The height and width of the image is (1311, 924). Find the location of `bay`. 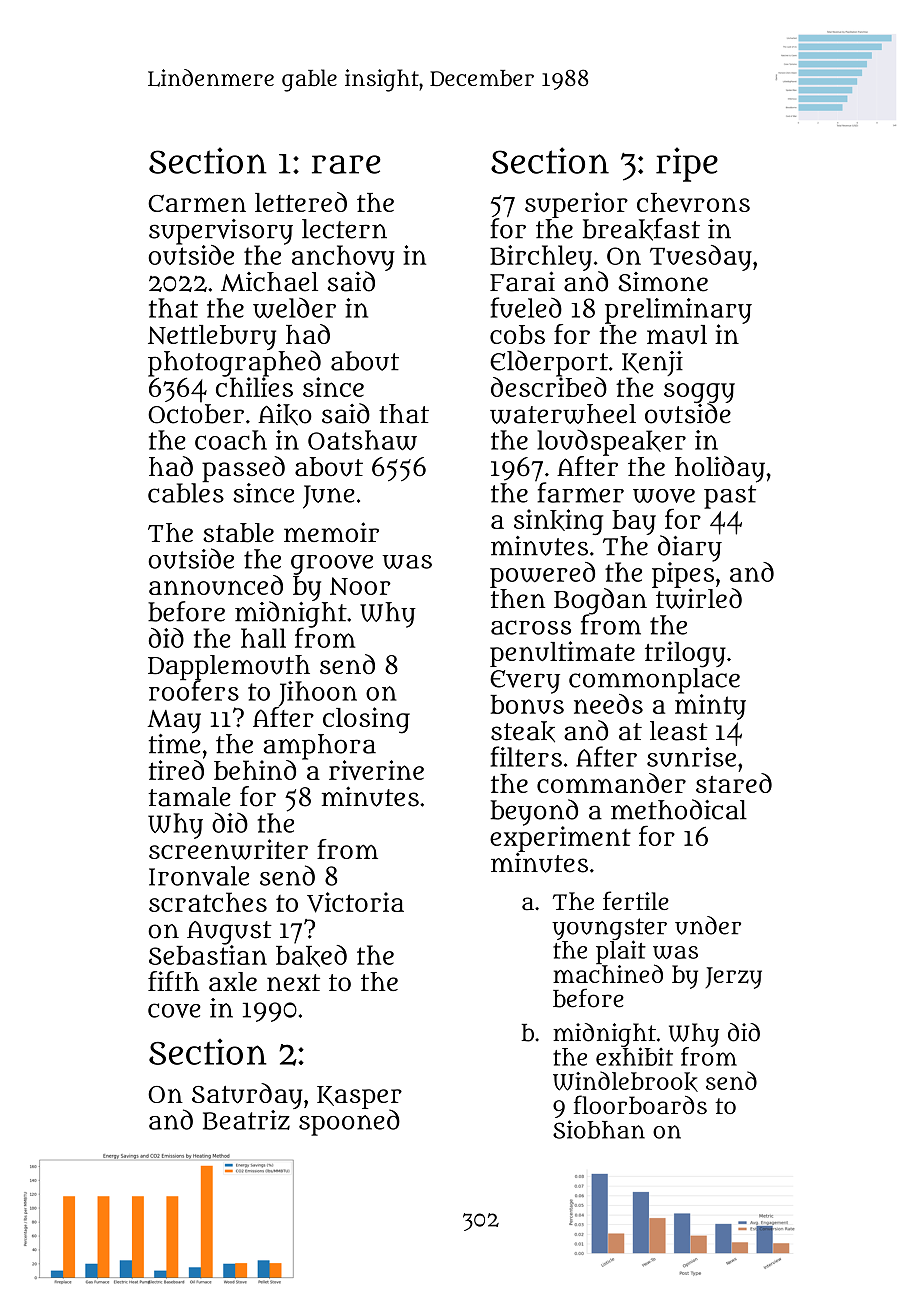

bay is located at coordinates (634, 522).
